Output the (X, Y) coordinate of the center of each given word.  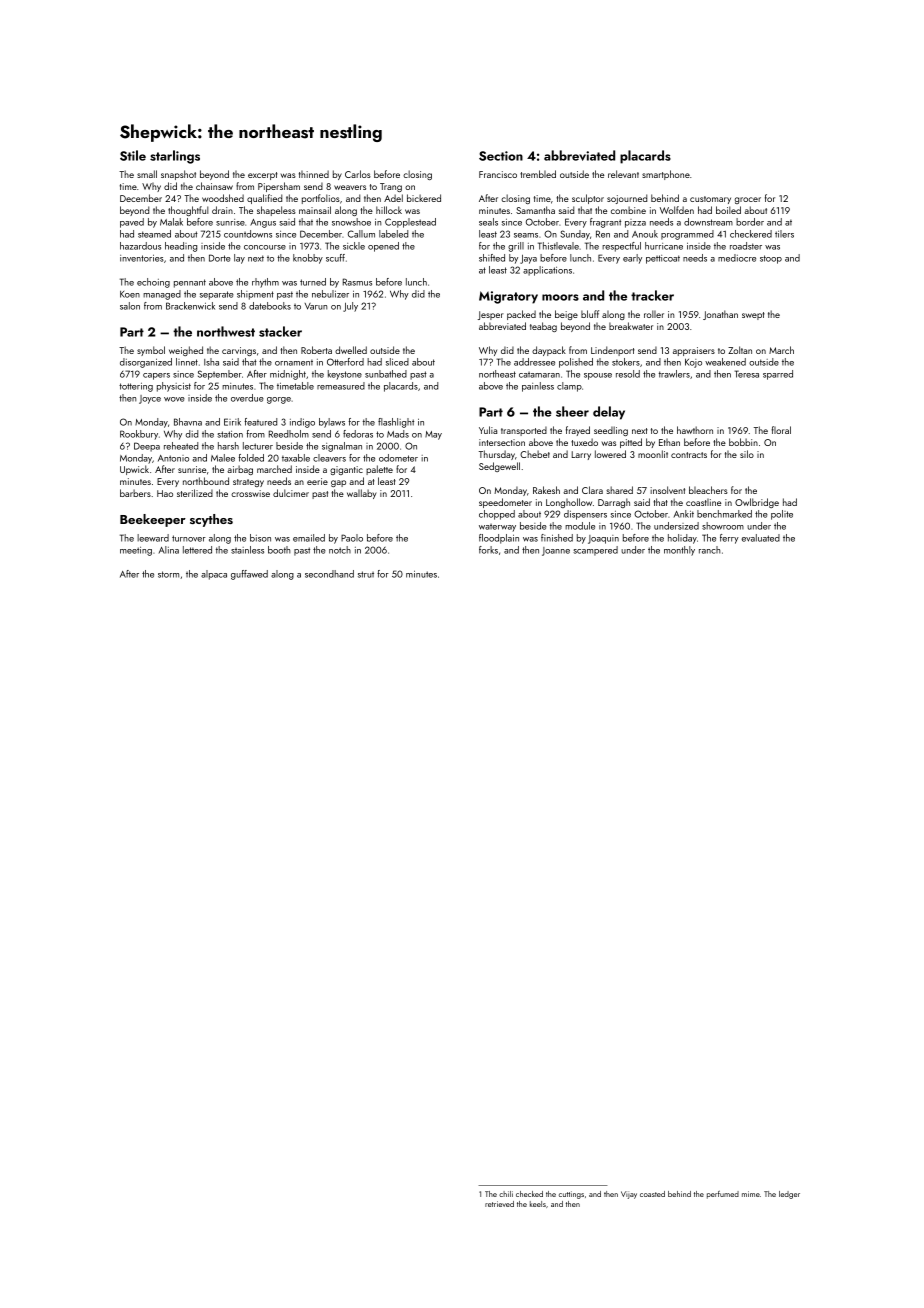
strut (366, 574)
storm (168, 574)
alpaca (214, 575)
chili (506, 1194)
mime (751, 1194)
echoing (153, 283)
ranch (709, 550)
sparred (778, 375)
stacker (280, 331)
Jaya (528, 259)
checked (529, 1194)
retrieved (499, 1204)
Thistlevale (558, 246)
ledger (789, 1195)
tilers (784, 234)
